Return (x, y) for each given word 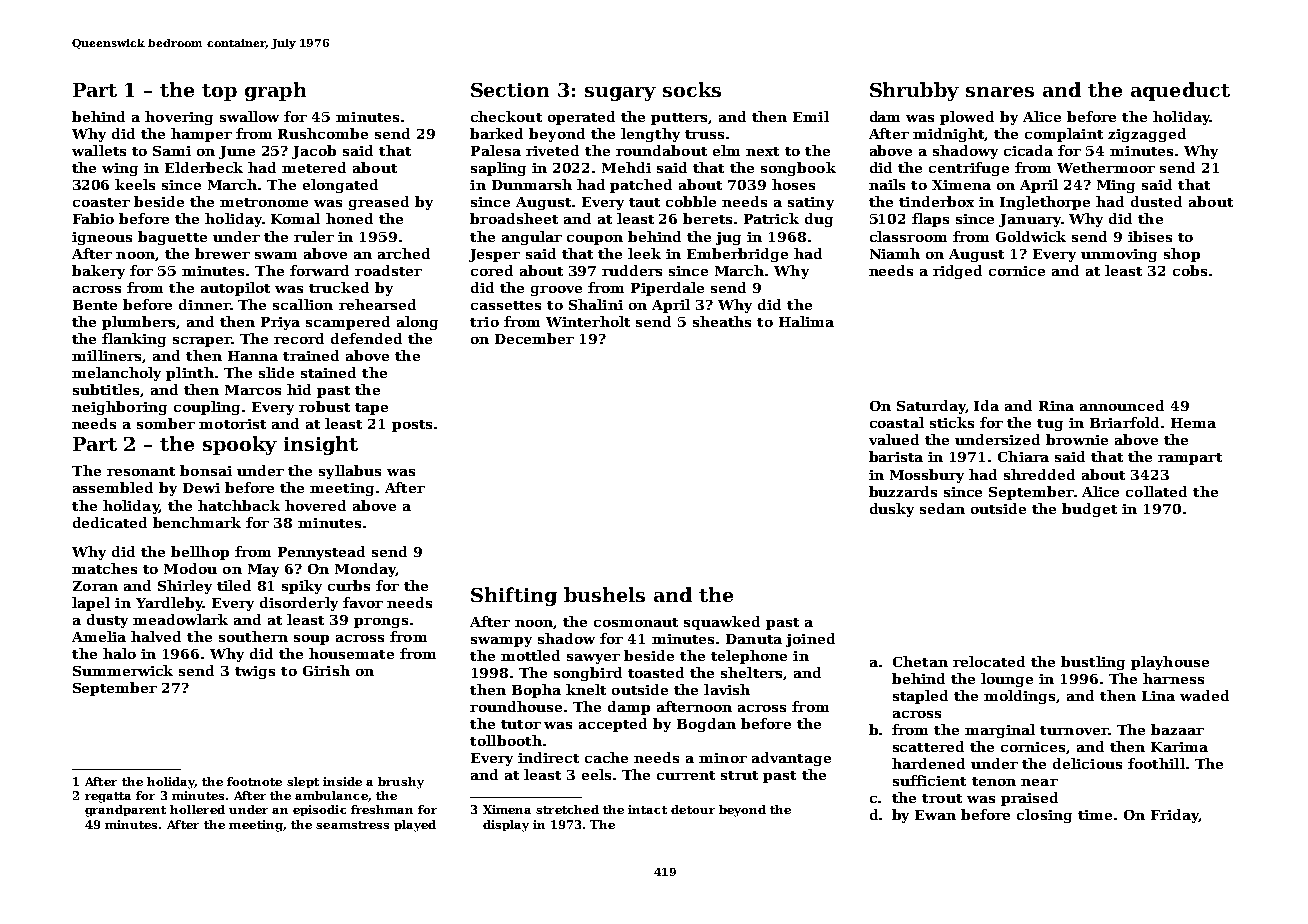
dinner (204, 304)
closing (1044, 816)
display (506, 826)
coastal (897, 422)
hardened (928, 763)
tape (371, 409)
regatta (108, 797)
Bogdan (706, 725)
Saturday (931, 407)
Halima (806, 321)
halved (156, 636)
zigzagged (1147, 135)
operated (581, 118)
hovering (179, 118)
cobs (1190, 270)
